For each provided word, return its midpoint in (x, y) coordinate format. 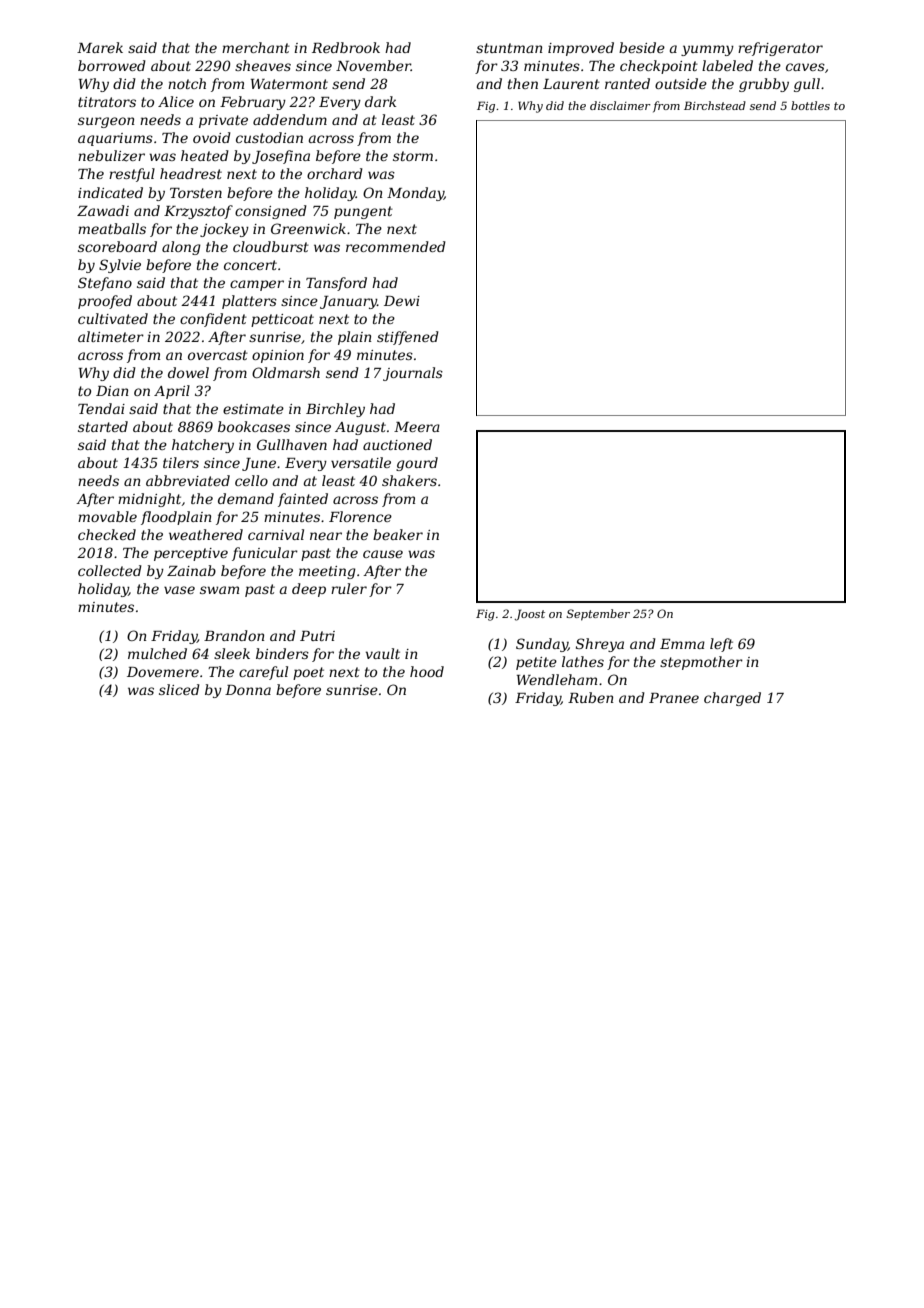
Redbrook (346, 47)
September (598, 615)
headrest (191, 173)
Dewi (402, 301)
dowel (188, 372)
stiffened (408, 338)
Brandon (234, 635)
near (326, 536)
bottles (810, 105)
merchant (256, 47)
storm (413, 156)
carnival (276, 534)
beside (642, 47)
